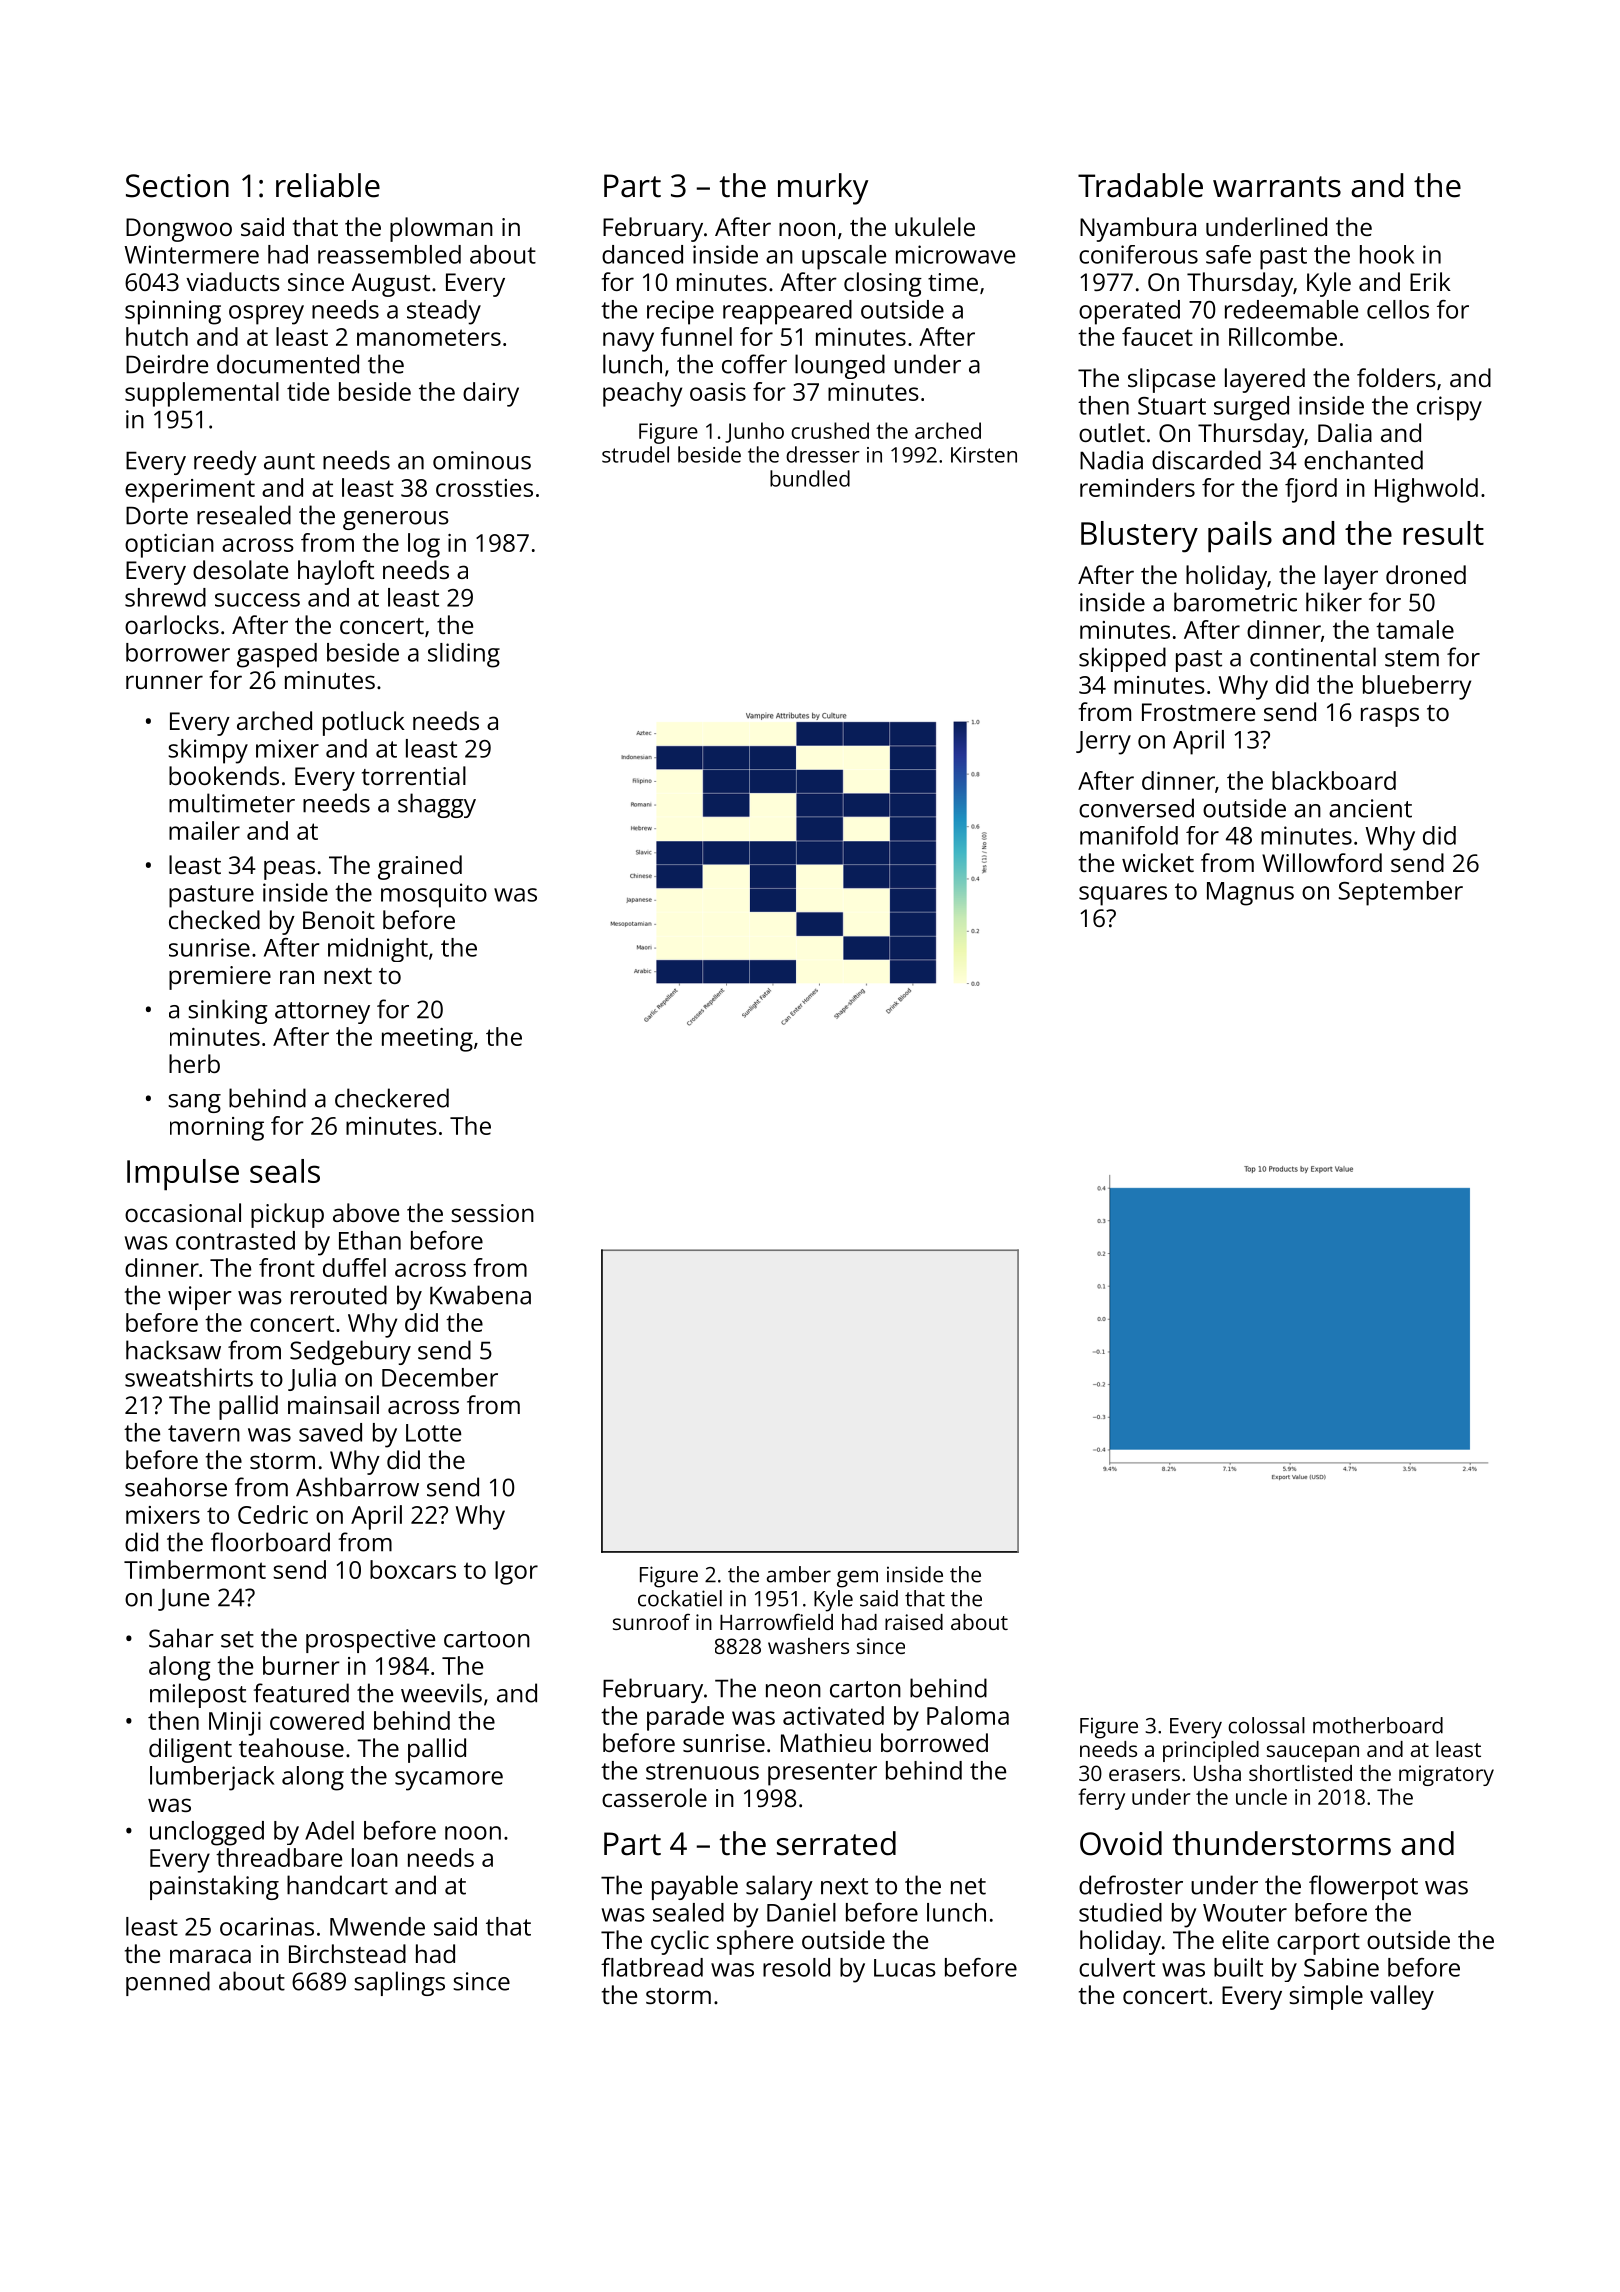 The width and height of the image is (1620, 2292). Describe the element at coordinates (857, 1579) in the image. I see `gem` at that location.
